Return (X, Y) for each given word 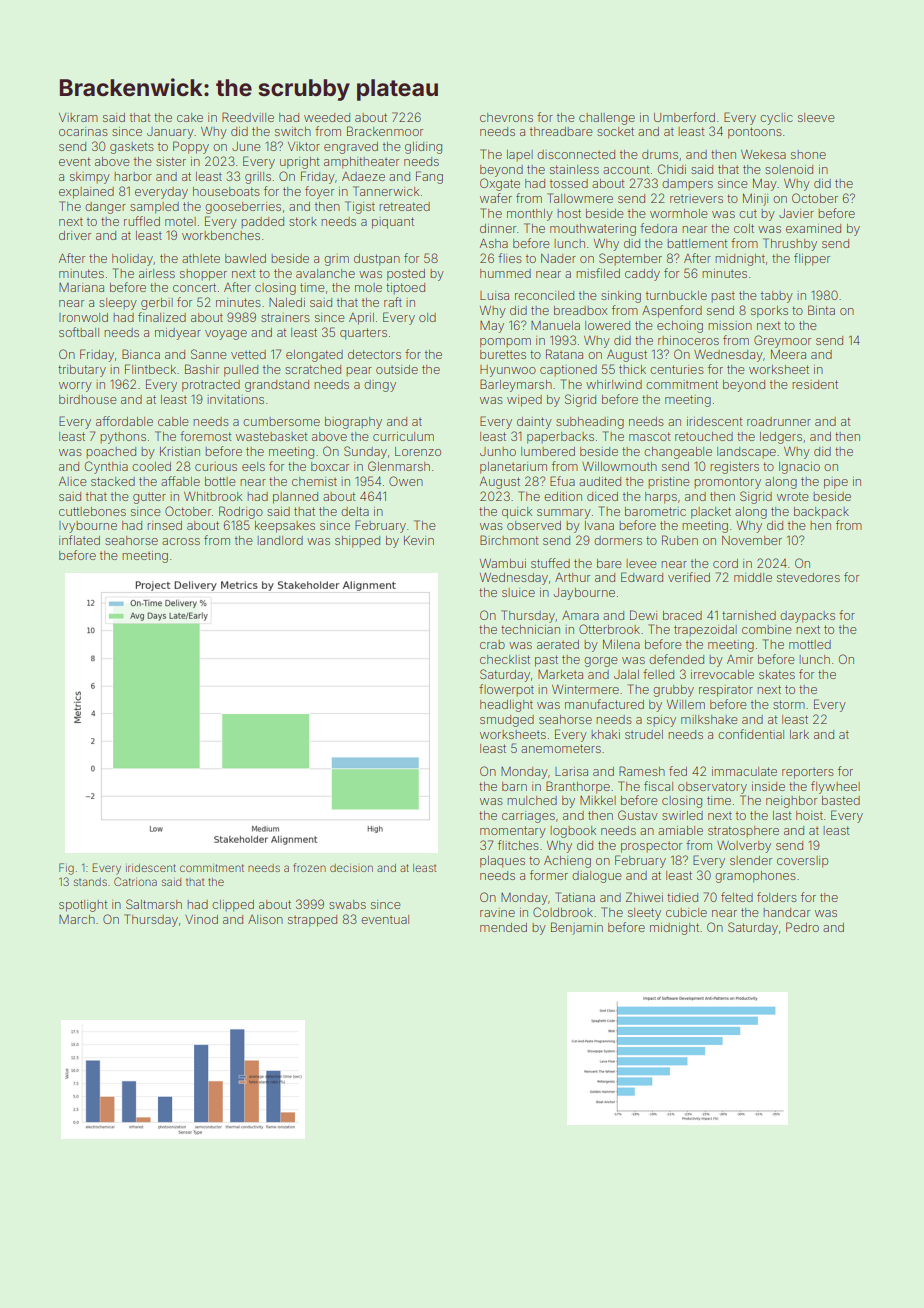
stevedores (808, 577)
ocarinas (83, 131)
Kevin (419, 540)
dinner (498, 228)
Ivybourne (88, 527)
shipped (357, 542)
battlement (697, 243)
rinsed (164, 525)
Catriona (135, 881)
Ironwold (83, 317)
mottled (810, 644)
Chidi (672, 169)
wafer (496, 198)
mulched (532, 800)
